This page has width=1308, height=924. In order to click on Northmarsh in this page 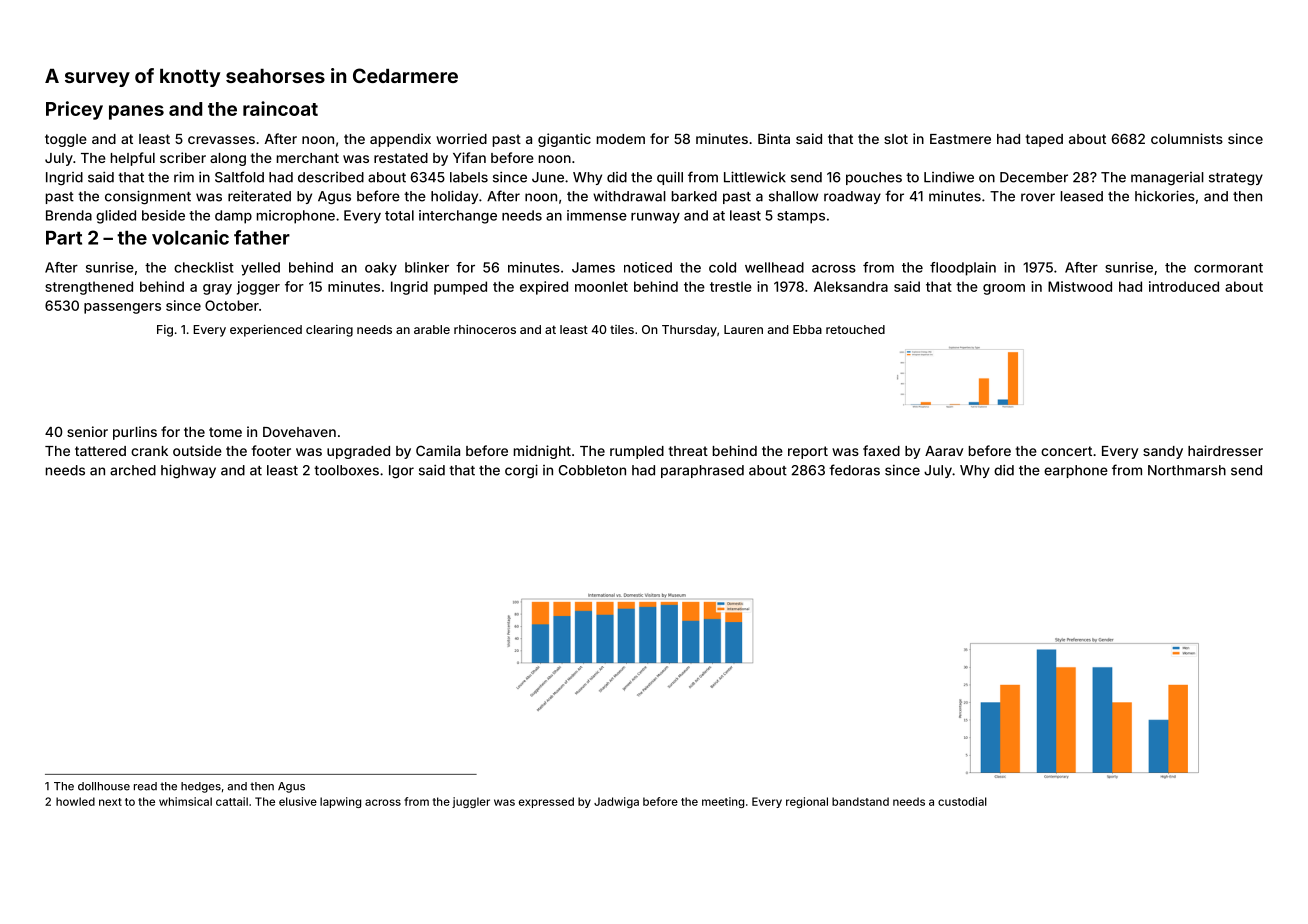, I will do `click(1187, 470)`.
